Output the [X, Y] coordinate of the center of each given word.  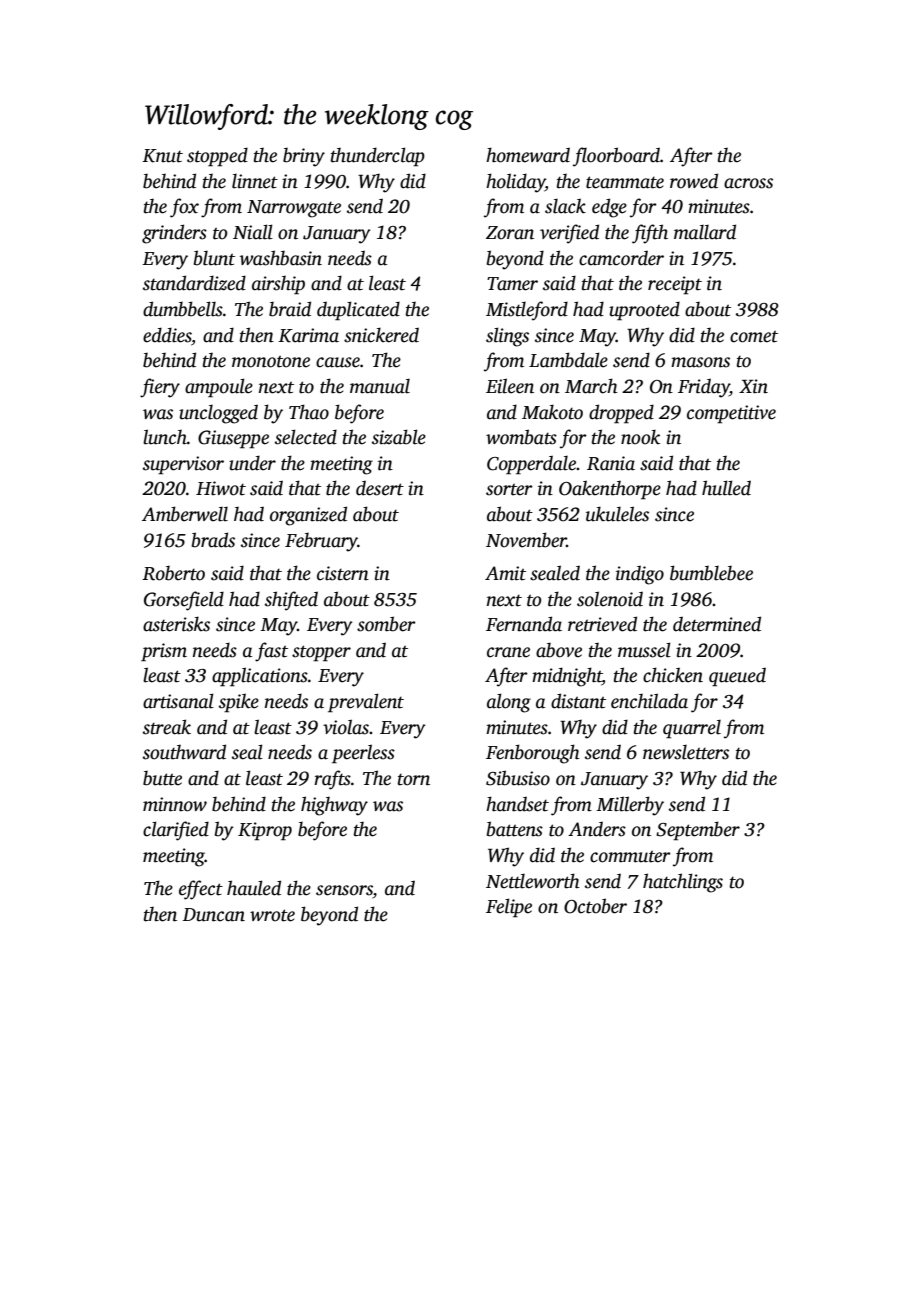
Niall [253, 232]
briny [304, 157]
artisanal [178, 701]
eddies [167, 335]
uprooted [644, 311]
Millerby [630, 806]
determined [717, 624]
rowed [694, 181]
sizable [399, 437]
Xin [753, 386]
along [509, 703]
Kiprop [265, 831]
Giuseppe [233, 439]
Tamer [512, 284]
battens [515, 829]
